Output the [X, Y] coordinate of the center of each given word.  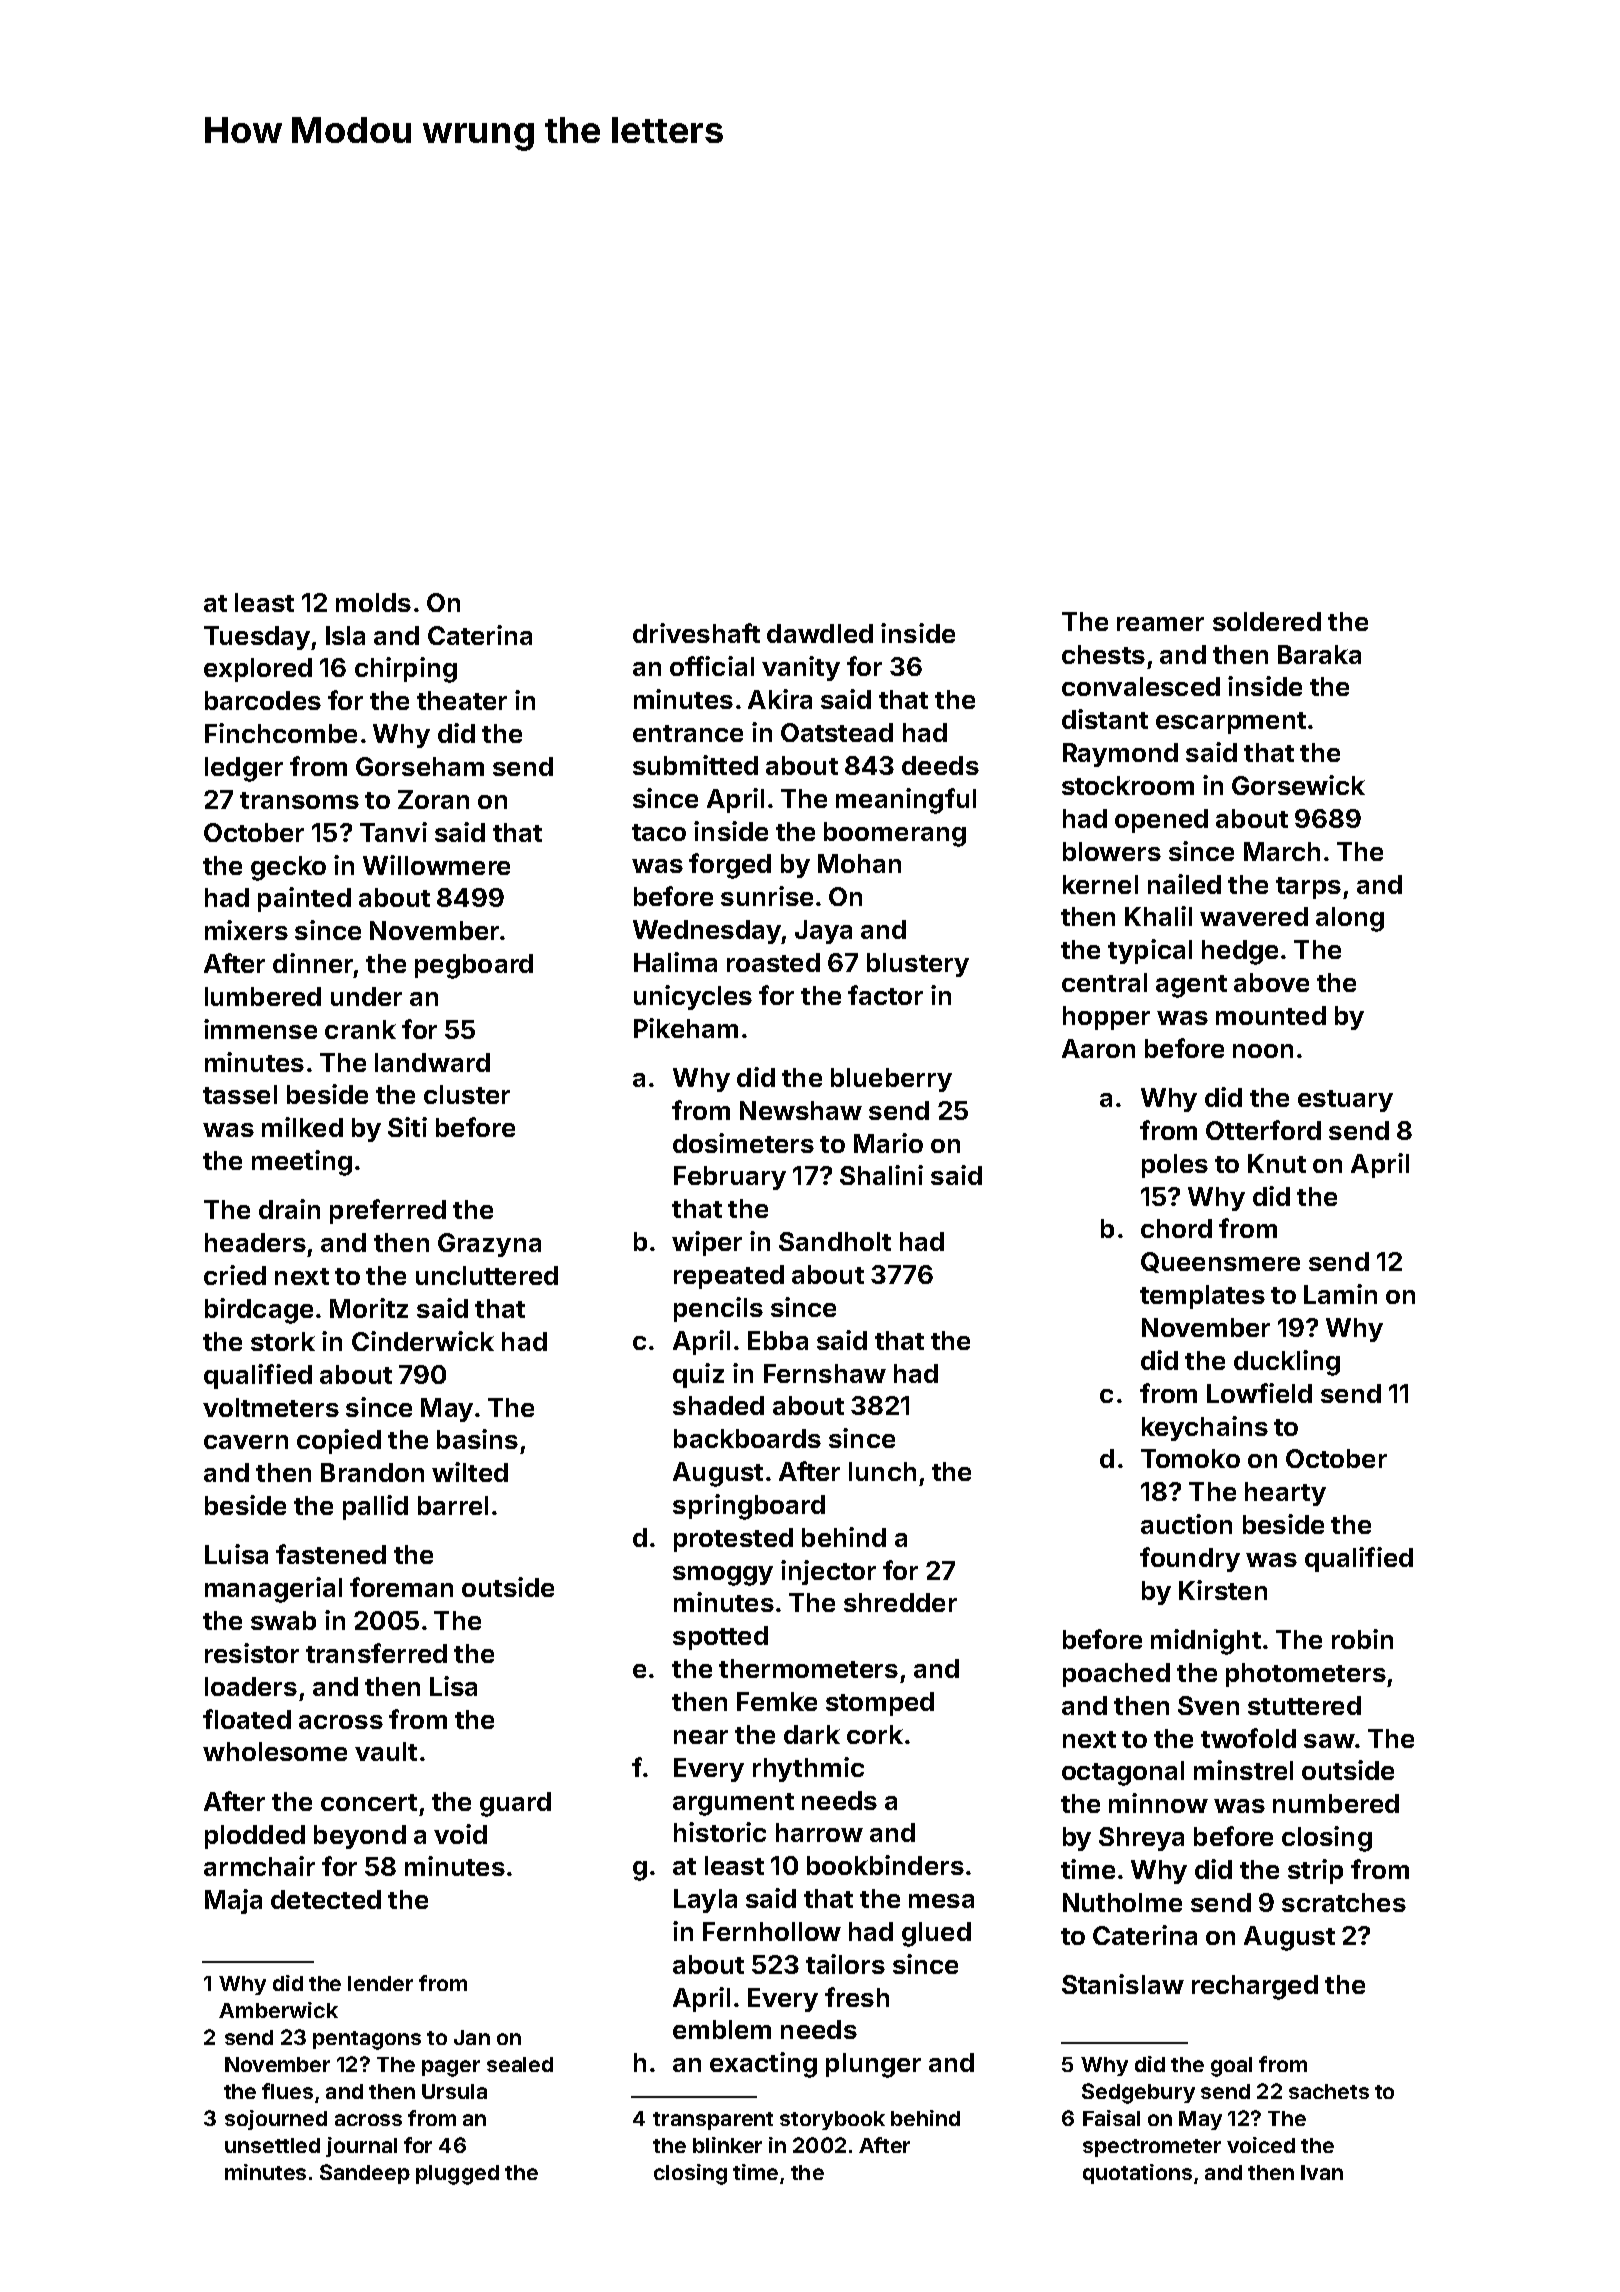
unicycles [693, 997]
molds [373, 602]
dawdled [820, 633]
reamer [1160, 624]
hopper [1106, 1018]
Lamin [1340, 1294]
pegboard [474, 966]
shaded [718, 1405]
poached [1116, 1675]
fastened [331, 1554]
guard [515, 1804]
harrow [819, 1832]
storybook [832, 2120]
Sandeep [365, 2174]
